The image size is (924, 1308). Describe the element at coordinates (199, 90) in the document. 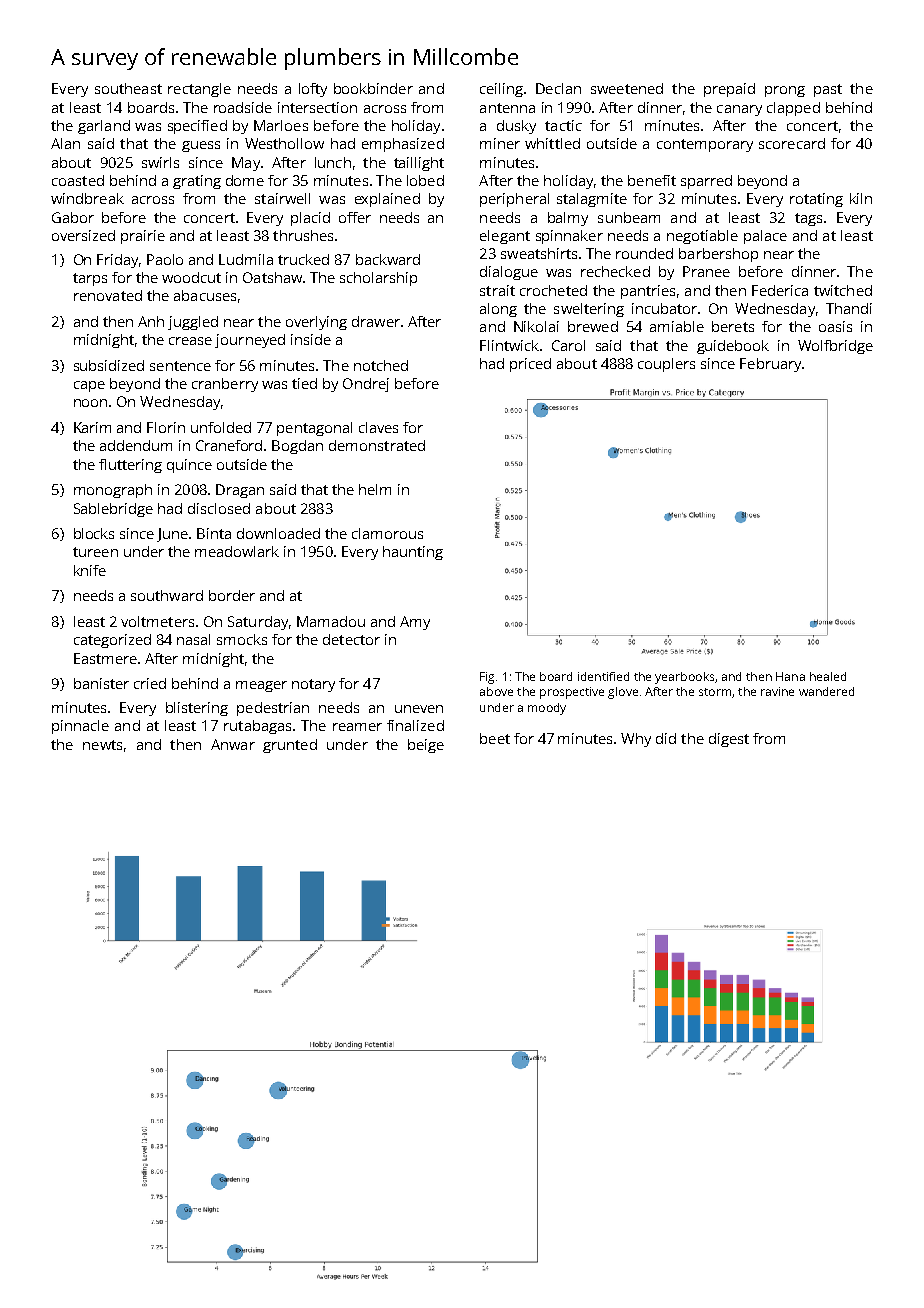

I see `rectangle` at that location.
